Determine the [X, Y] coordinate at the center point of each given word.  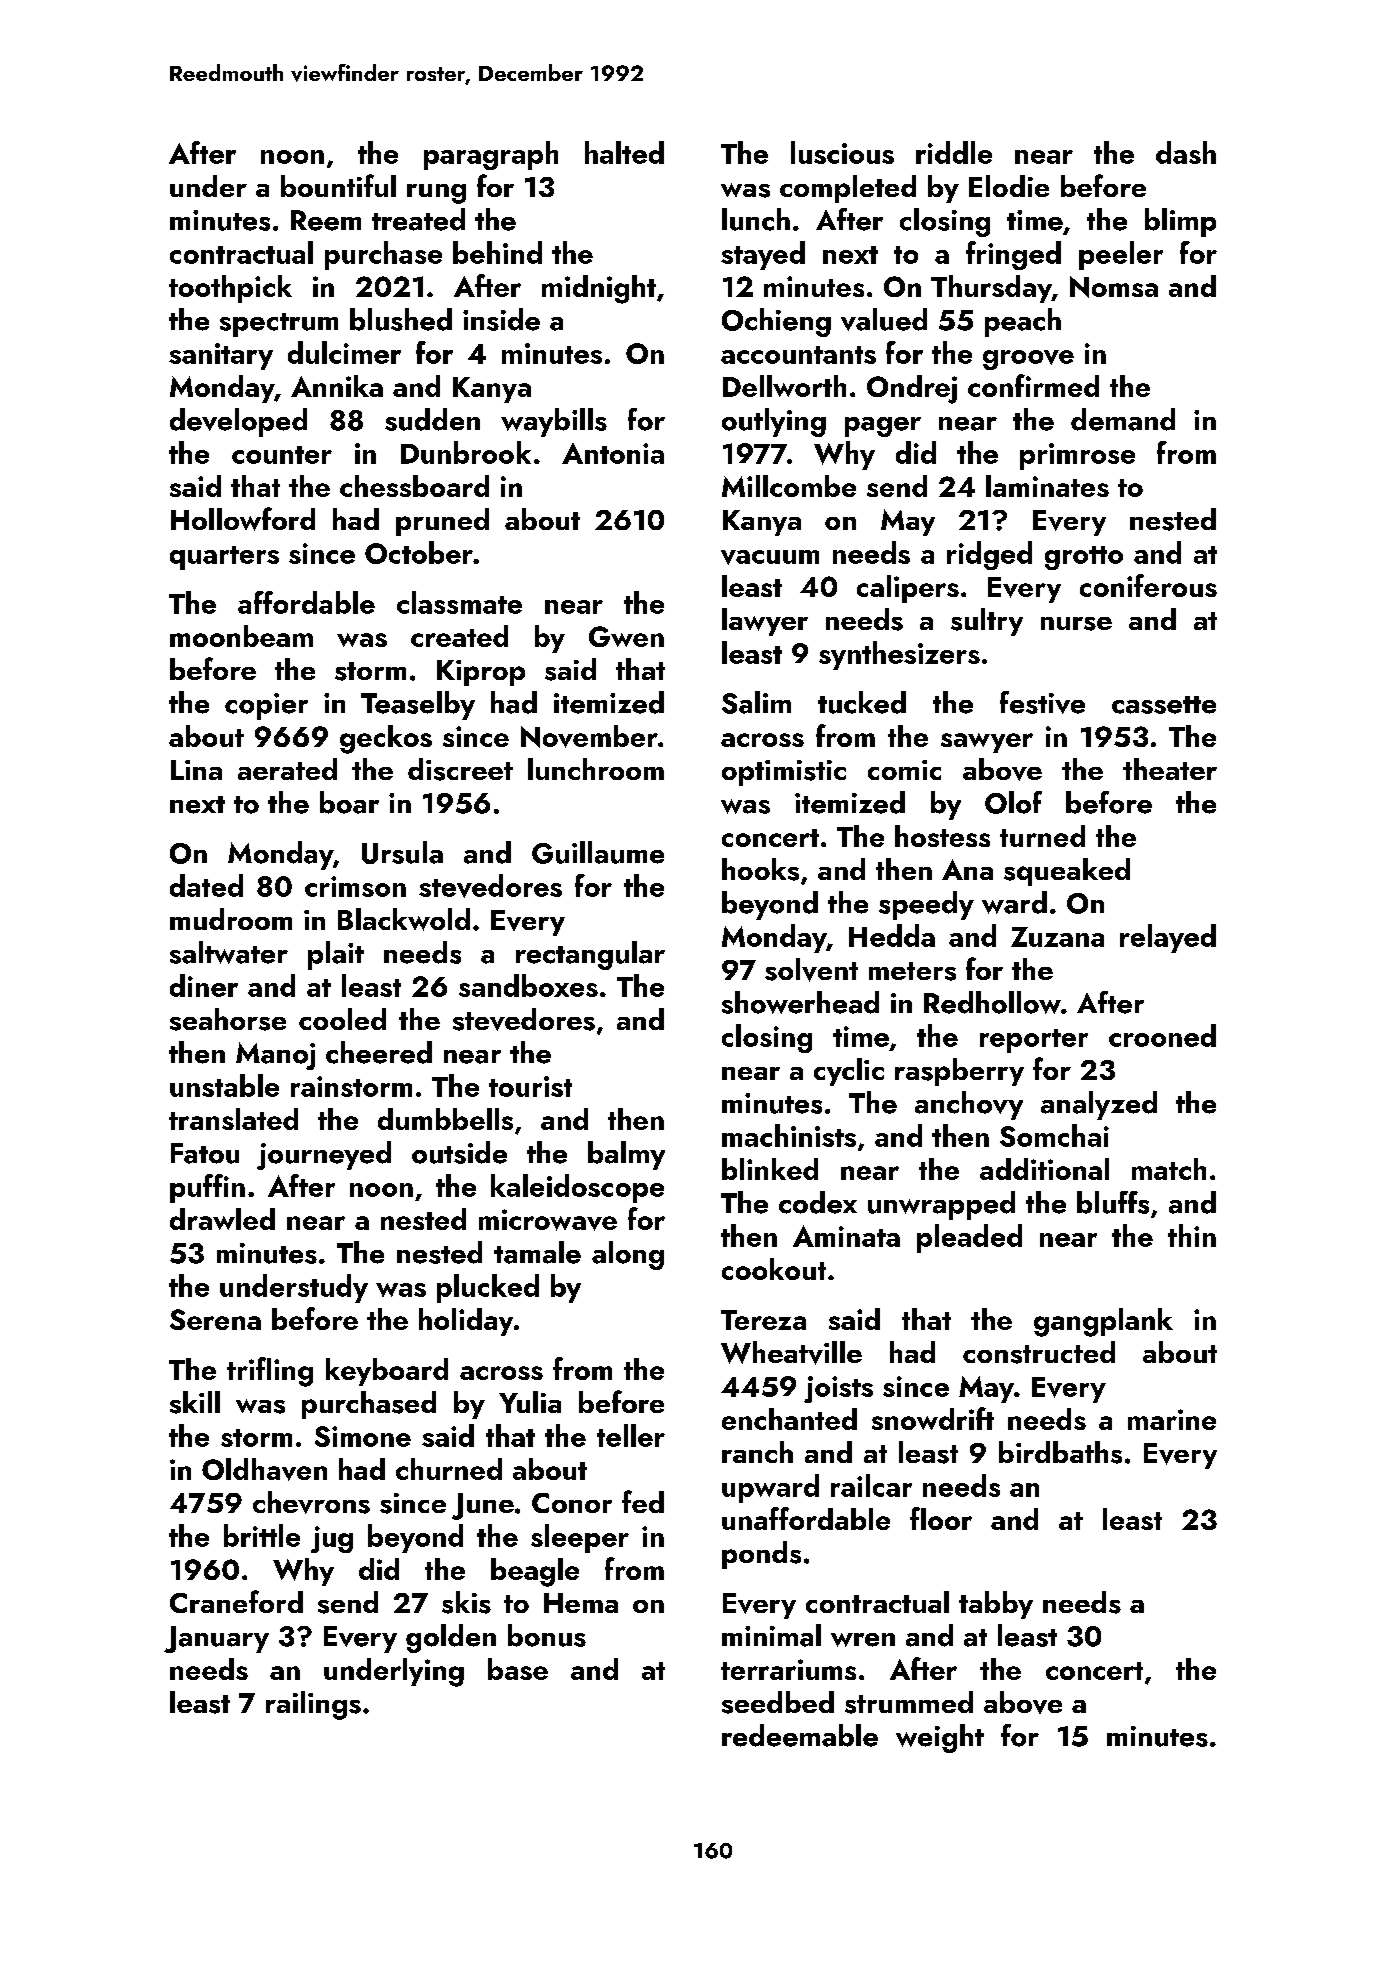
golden [451, 1638]
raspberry [959, 1072]
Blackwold [404, 919]
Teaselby [418, 705]
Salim [756, 702]
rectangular [590, 955]
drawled [222, 1219]
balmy [626, 1155]
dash [1186, 152]
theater [1170, 769]
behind [497, 252]
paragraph [491, 155]
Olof [1013, 802]
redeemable [800, 1735]
